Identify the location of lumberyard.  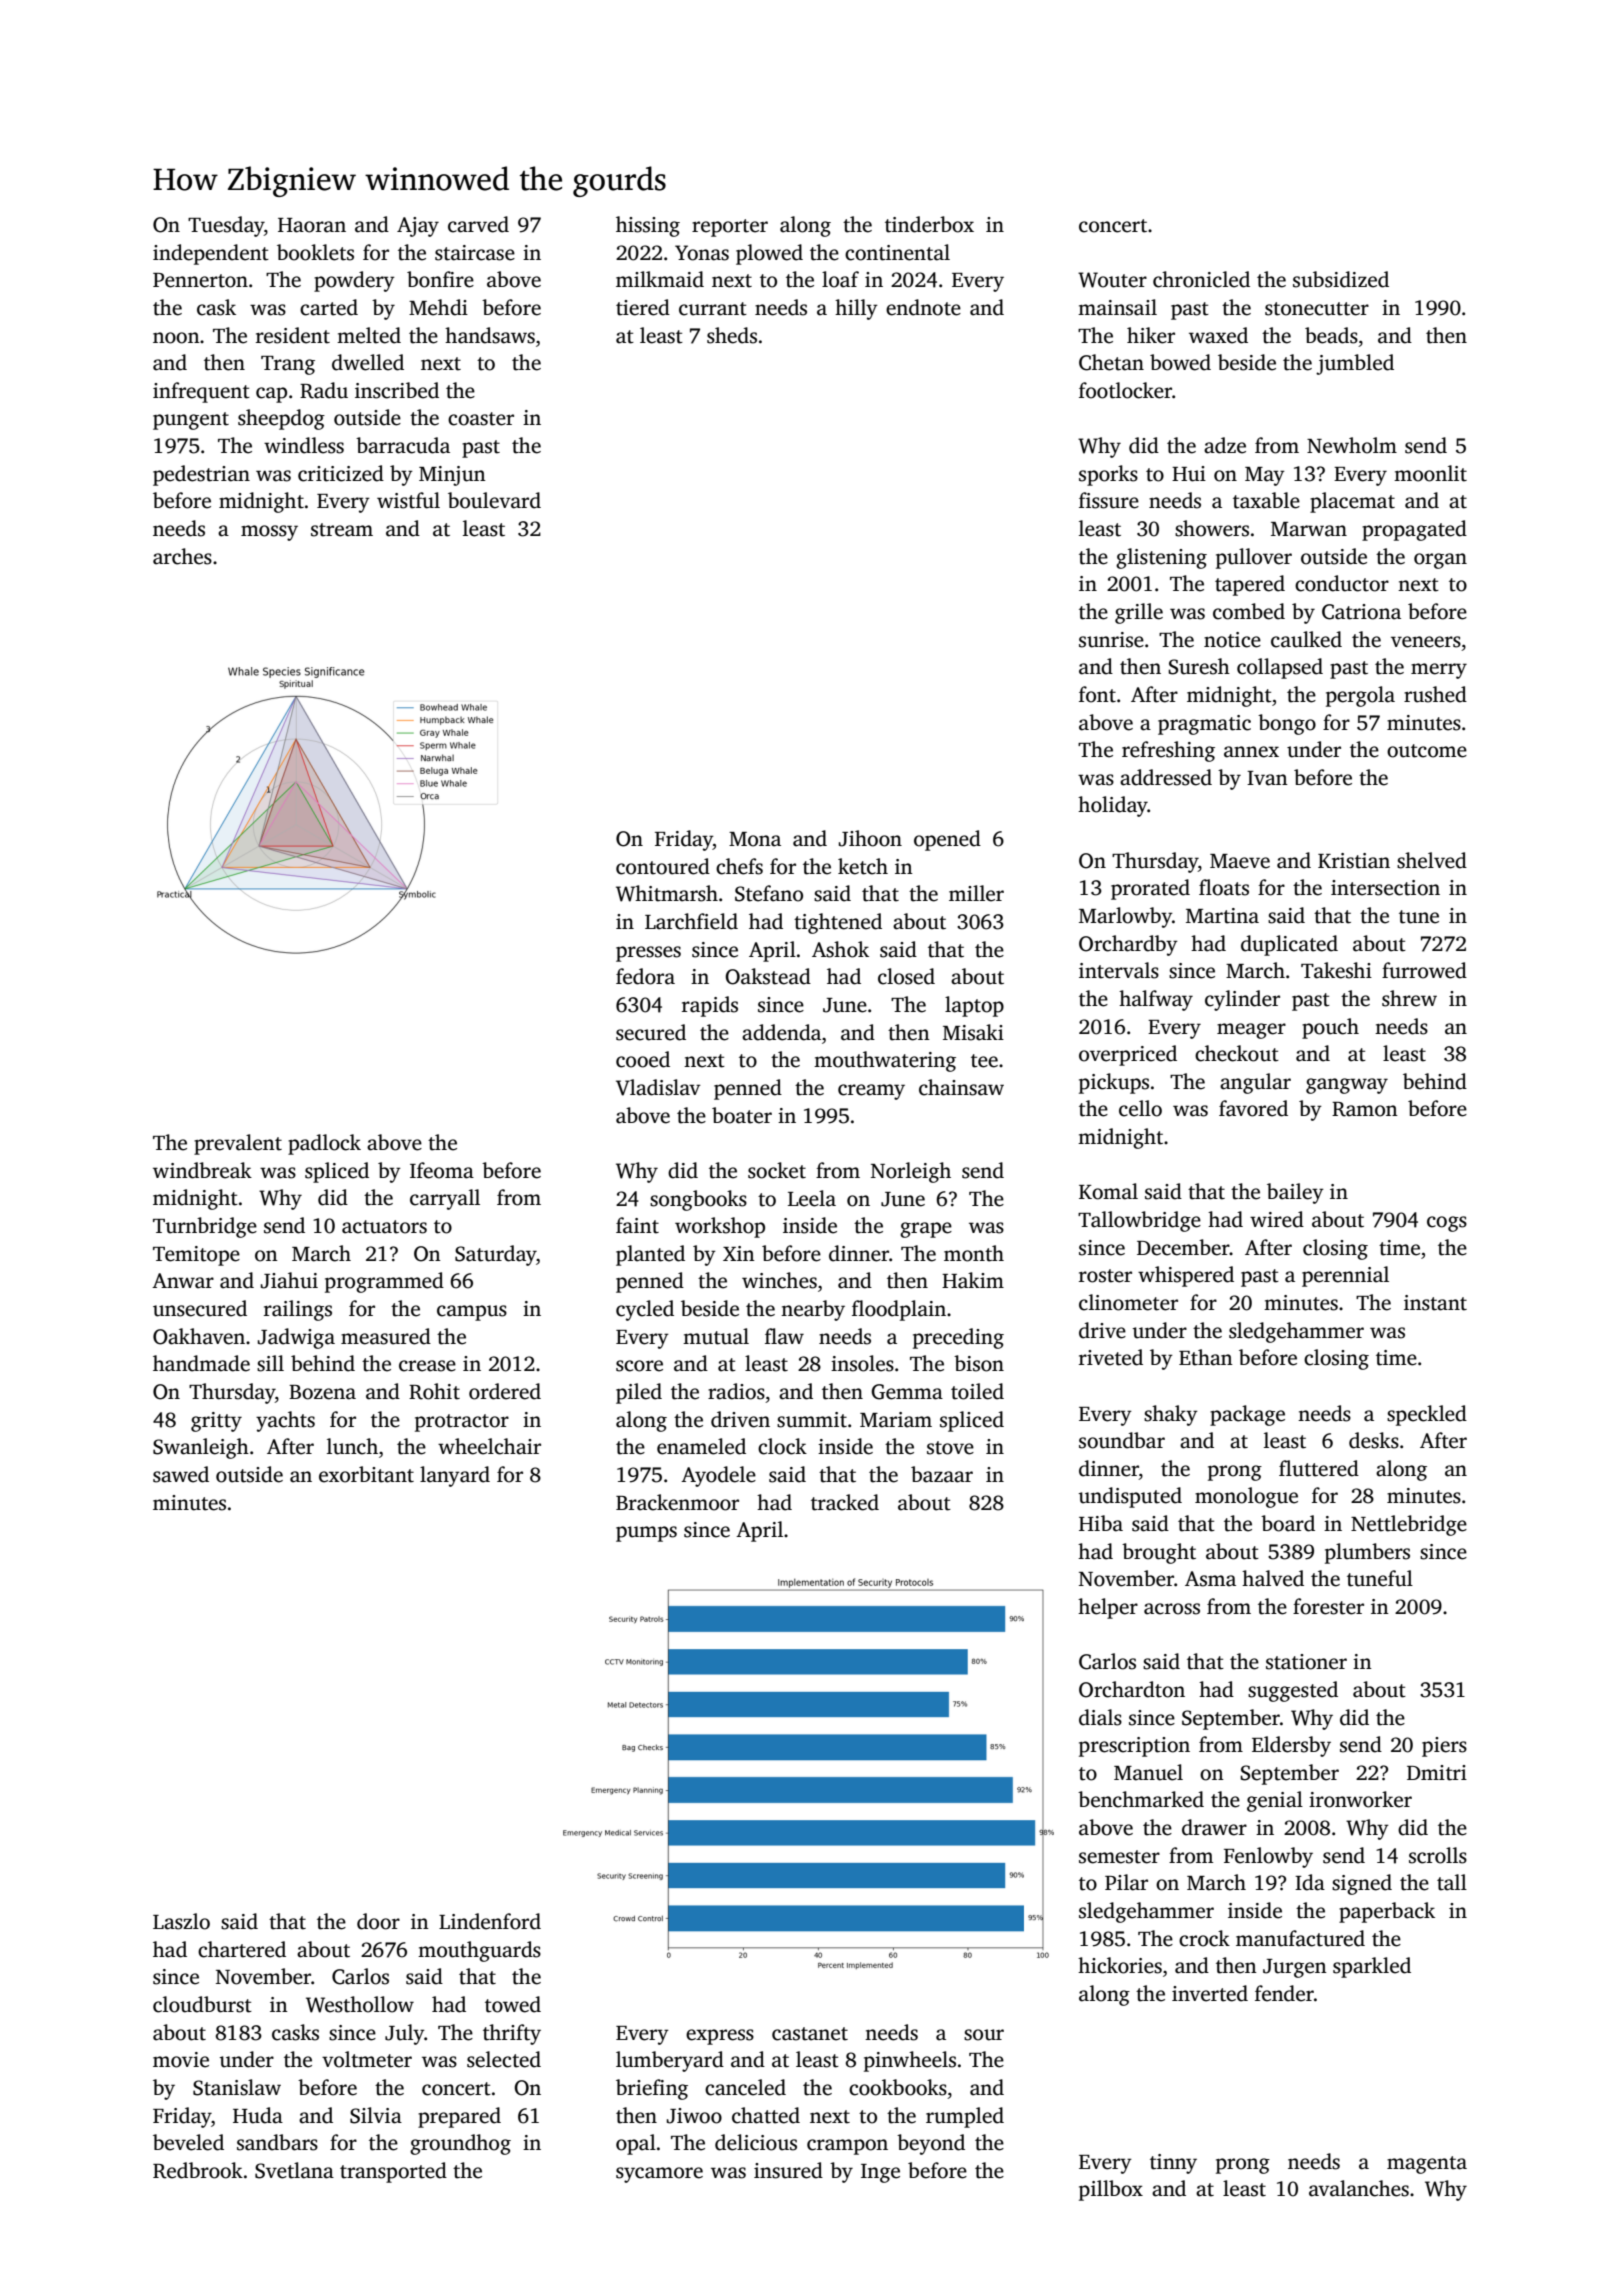
(670, 2061).
